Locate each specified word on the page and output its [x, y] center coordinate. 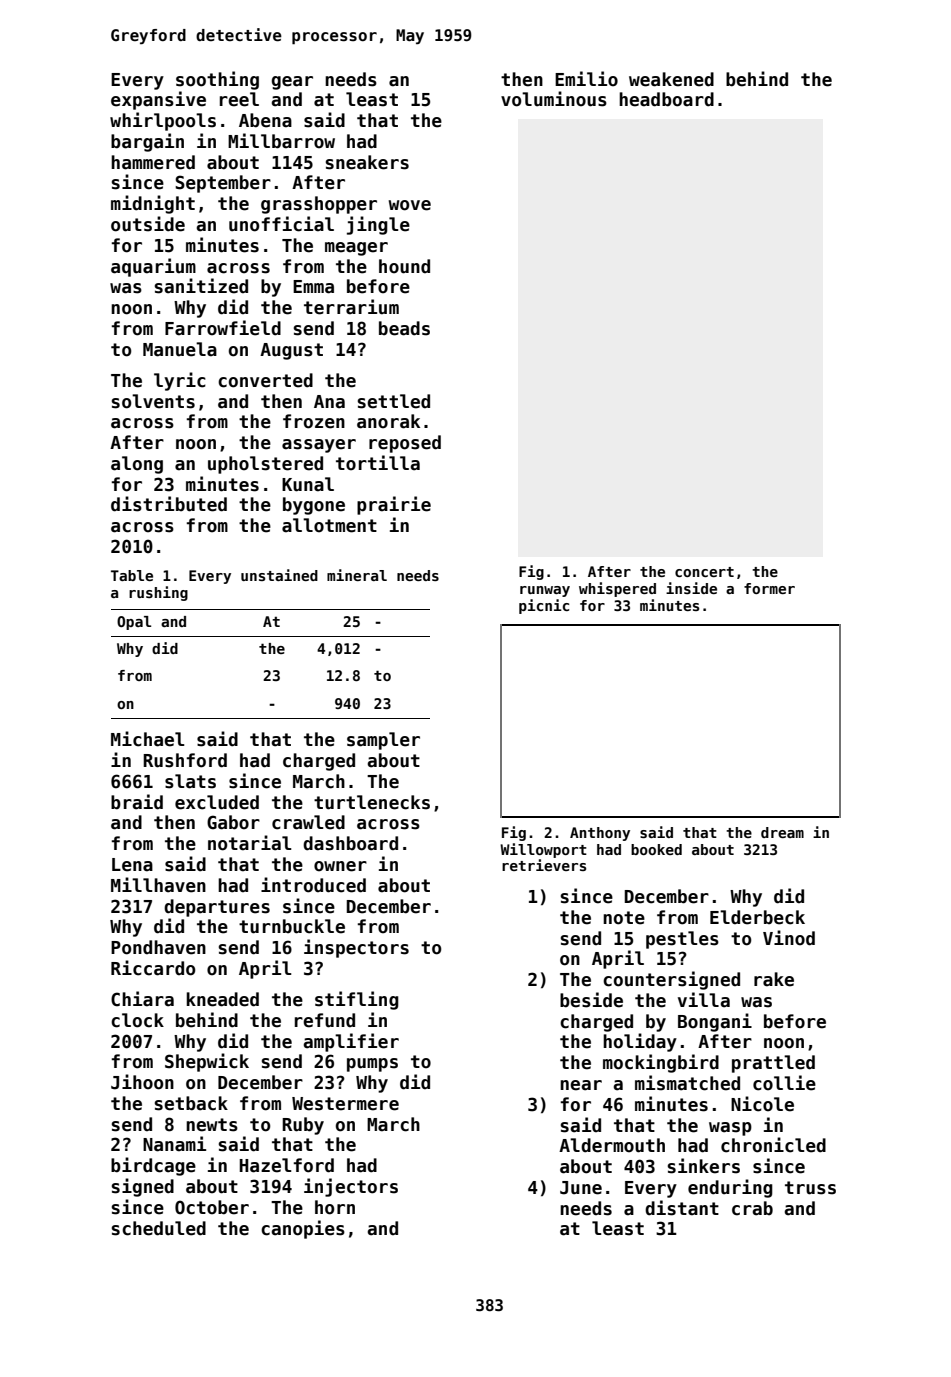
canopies [303, 1229]
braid [137, 802]
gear [292, 83]
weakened [671, 79]
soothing [217, 80]
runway [545, 591]
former [769, 588]
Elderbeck [757, 917]
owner [340, 866]
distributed [169, 504]
